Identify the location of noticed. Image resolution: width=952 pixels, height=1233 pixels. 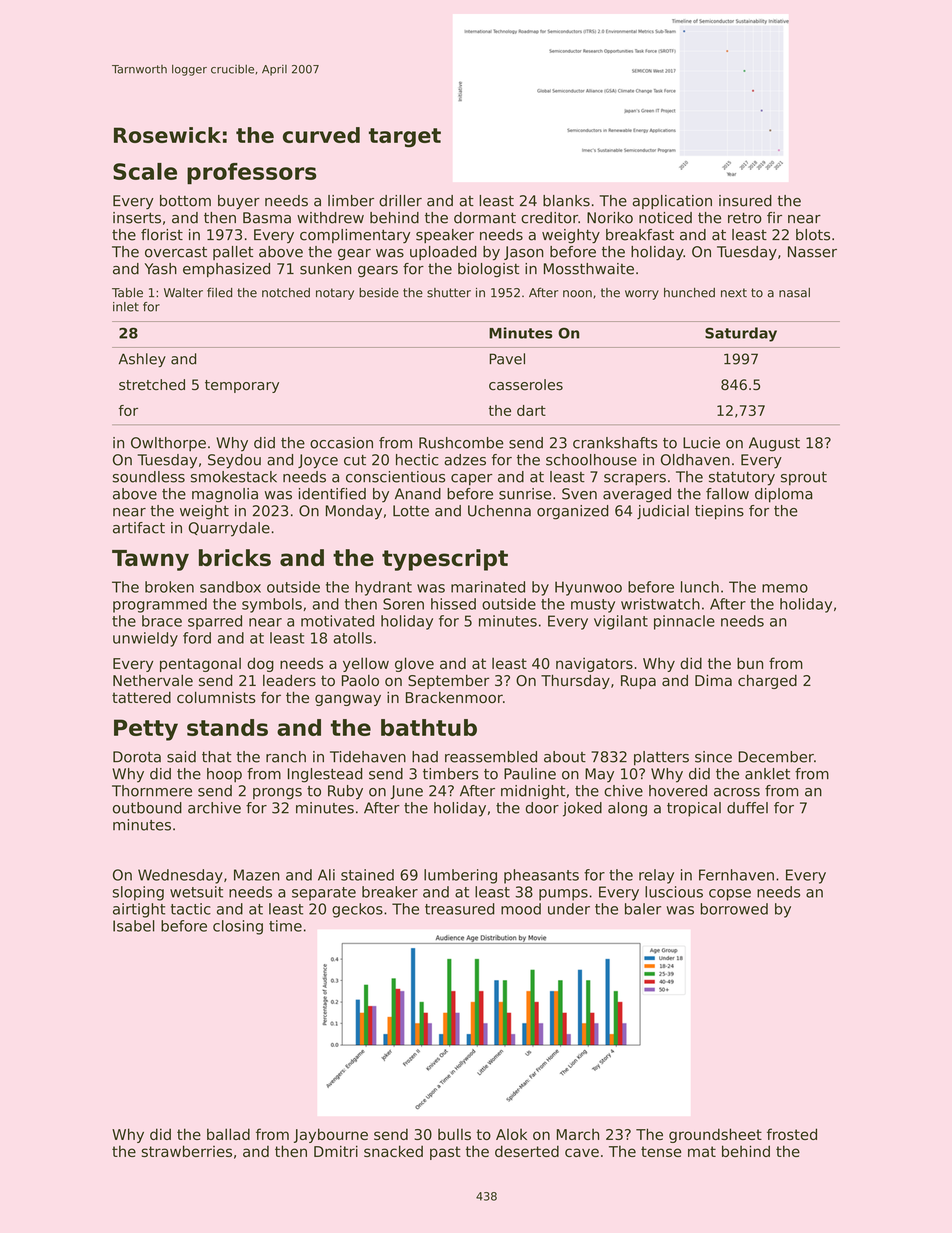
(665, 218).
